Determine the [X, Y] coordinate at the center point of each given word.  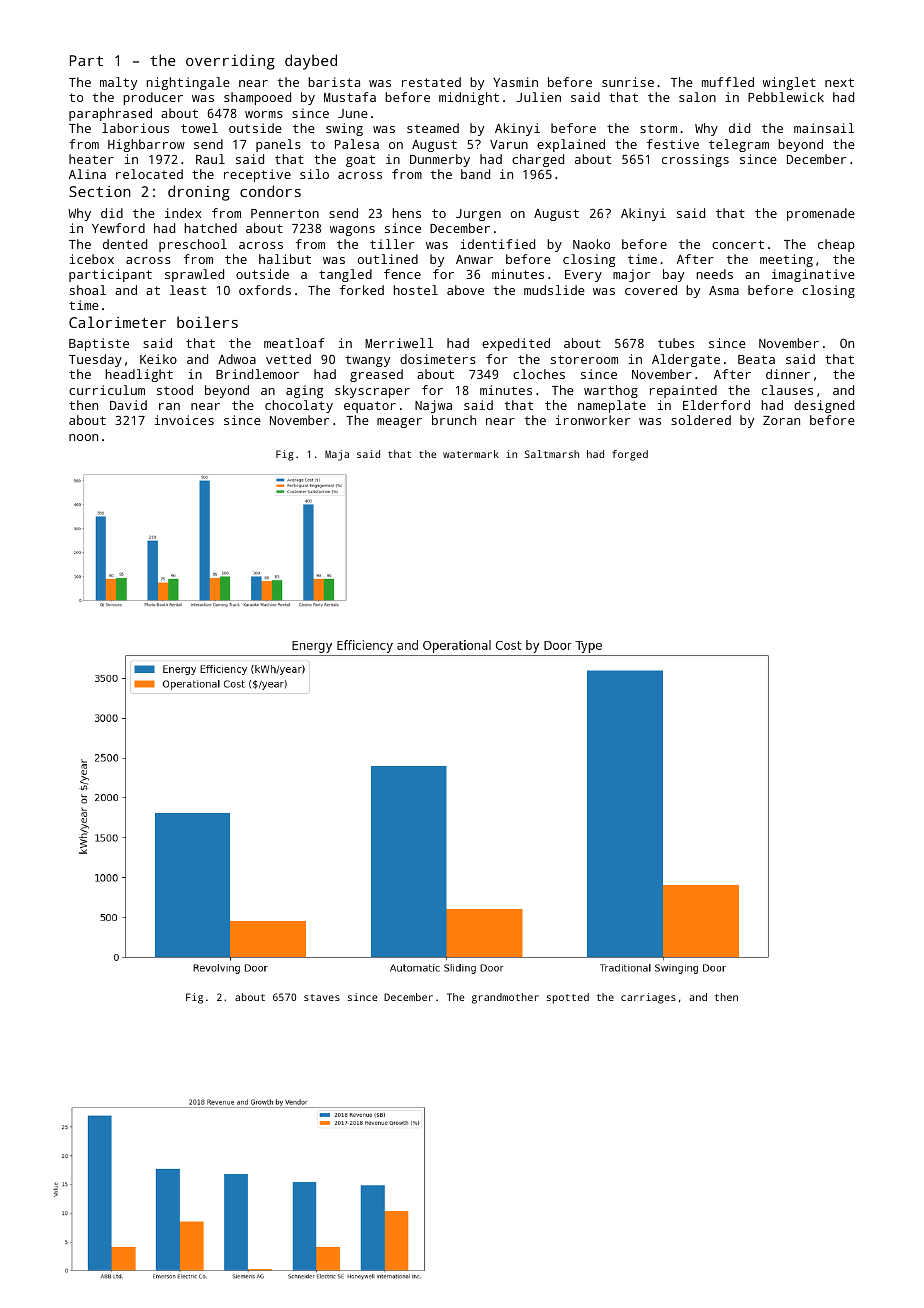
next [839, 82]
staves [322, 997]
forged [630, 455]
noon [83, 437]
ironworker [593, 420]
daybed [311, 62]
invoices [184, 420]
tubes [676, 343]
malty [118, 83]
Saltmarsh [552, 454]
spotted [568, 998]
